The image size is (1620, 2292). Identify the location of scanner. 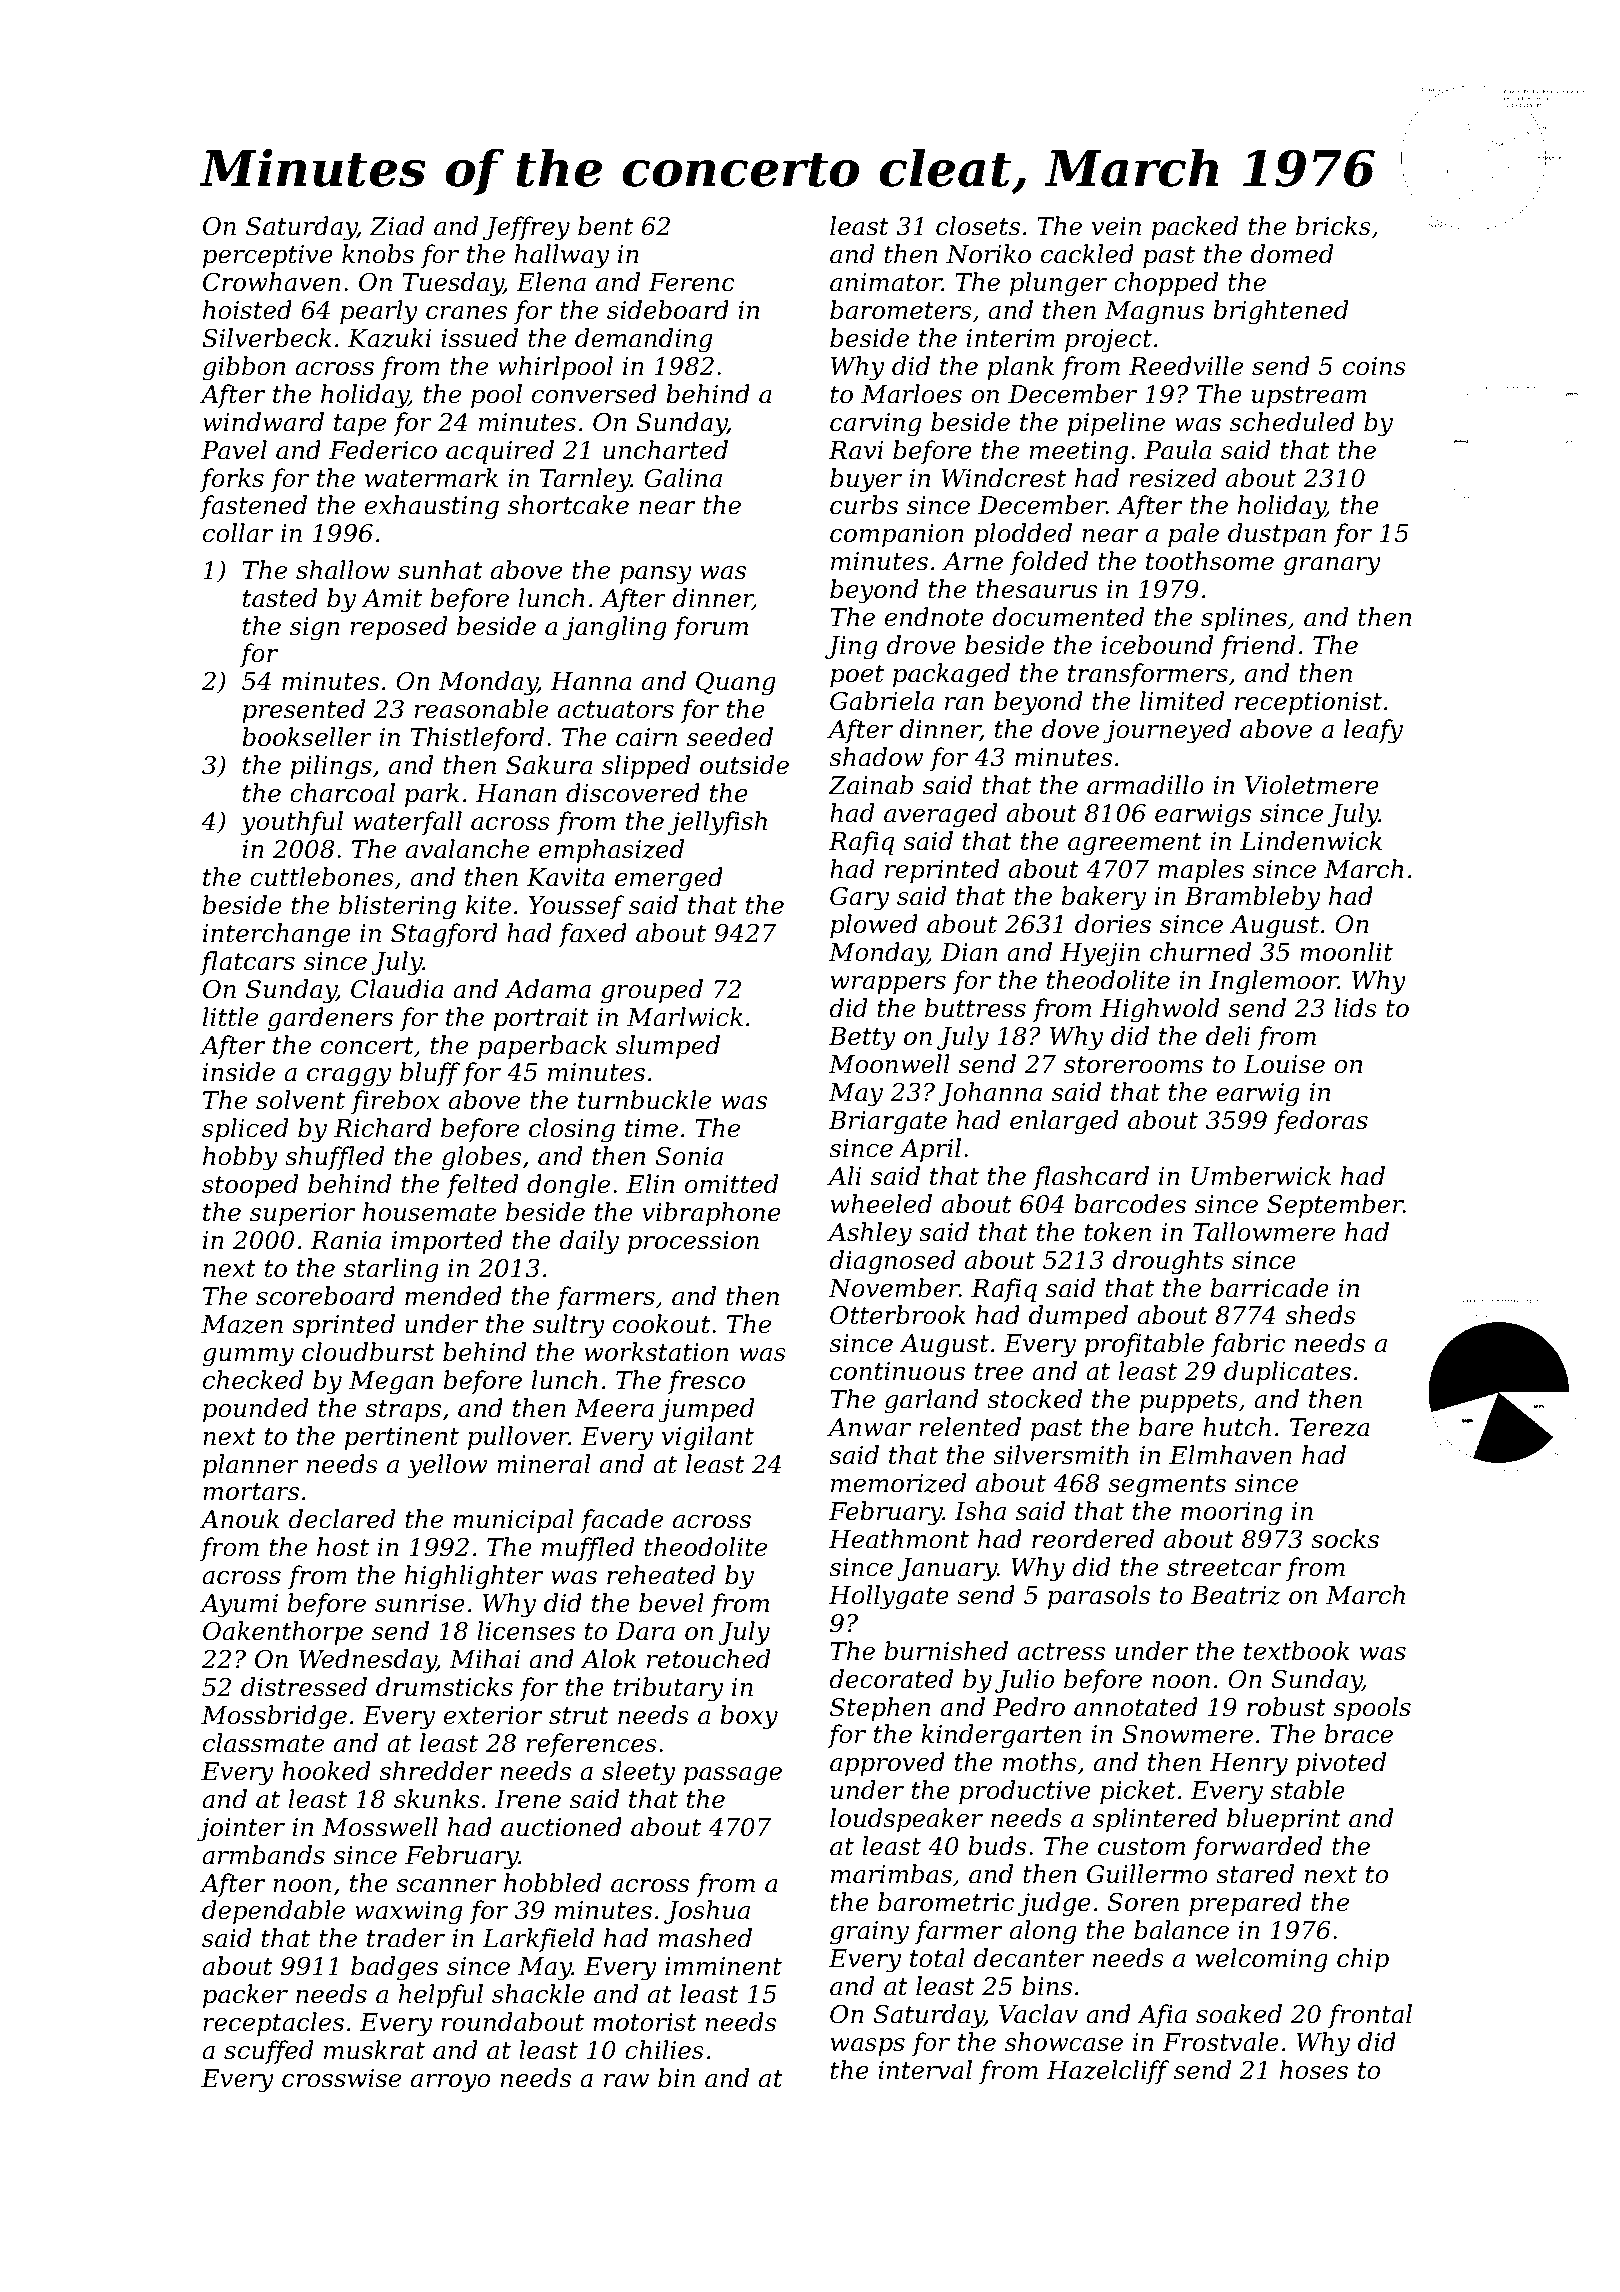
(446, 1886).
